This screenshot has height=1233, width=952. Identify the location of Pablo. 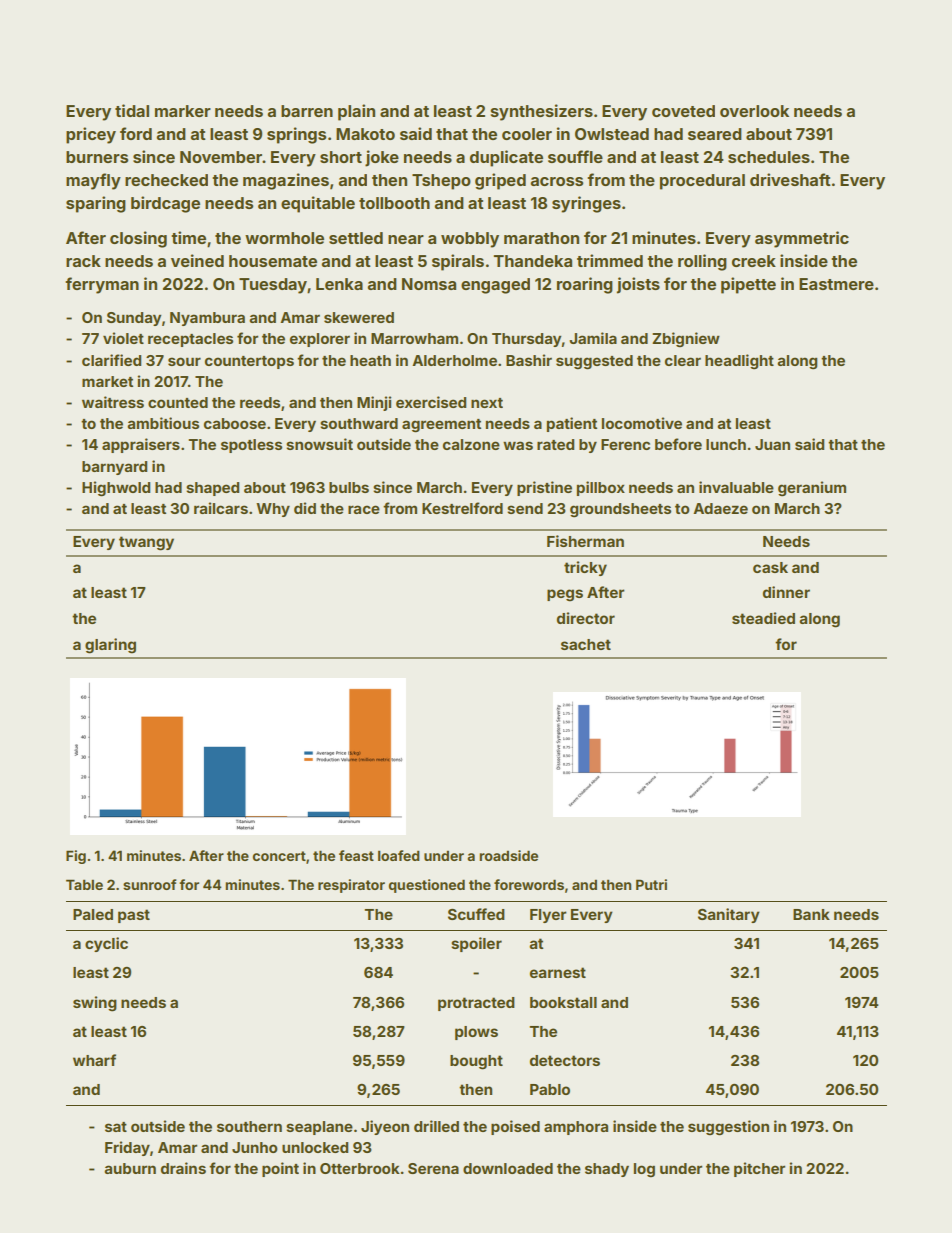
(550, 1089).
